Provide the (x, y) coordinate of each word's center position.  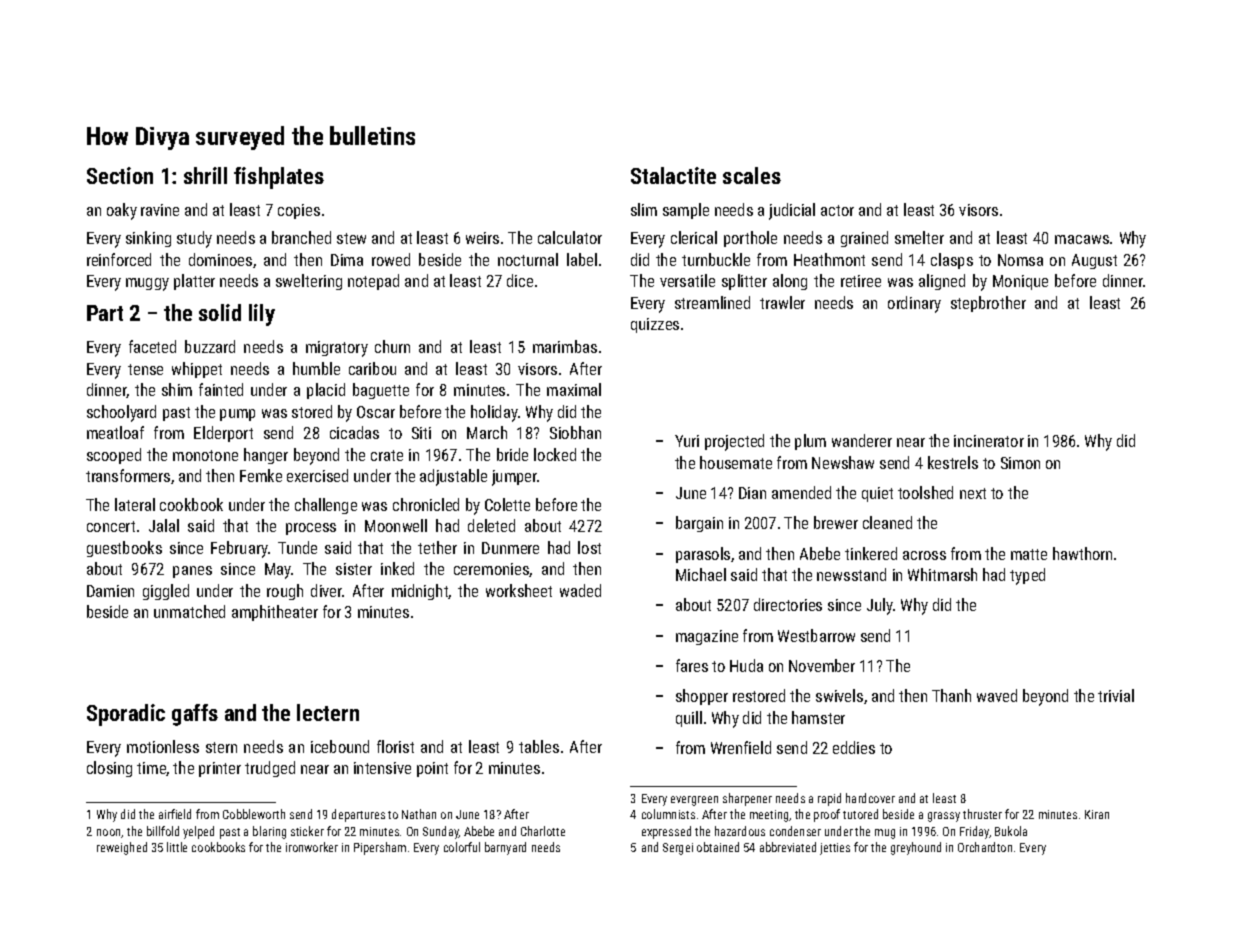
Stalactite (673, 175)
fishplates (279, 178)
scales (752, 175)
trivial (1116, 695)
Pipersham (380, 848)
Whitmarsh (942, 574)
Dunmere (510, 548)
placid (326, 391)
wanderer (862, 440)
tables (539, 746)
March (487, 432)
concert (111, 526)
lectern (328, 712)
